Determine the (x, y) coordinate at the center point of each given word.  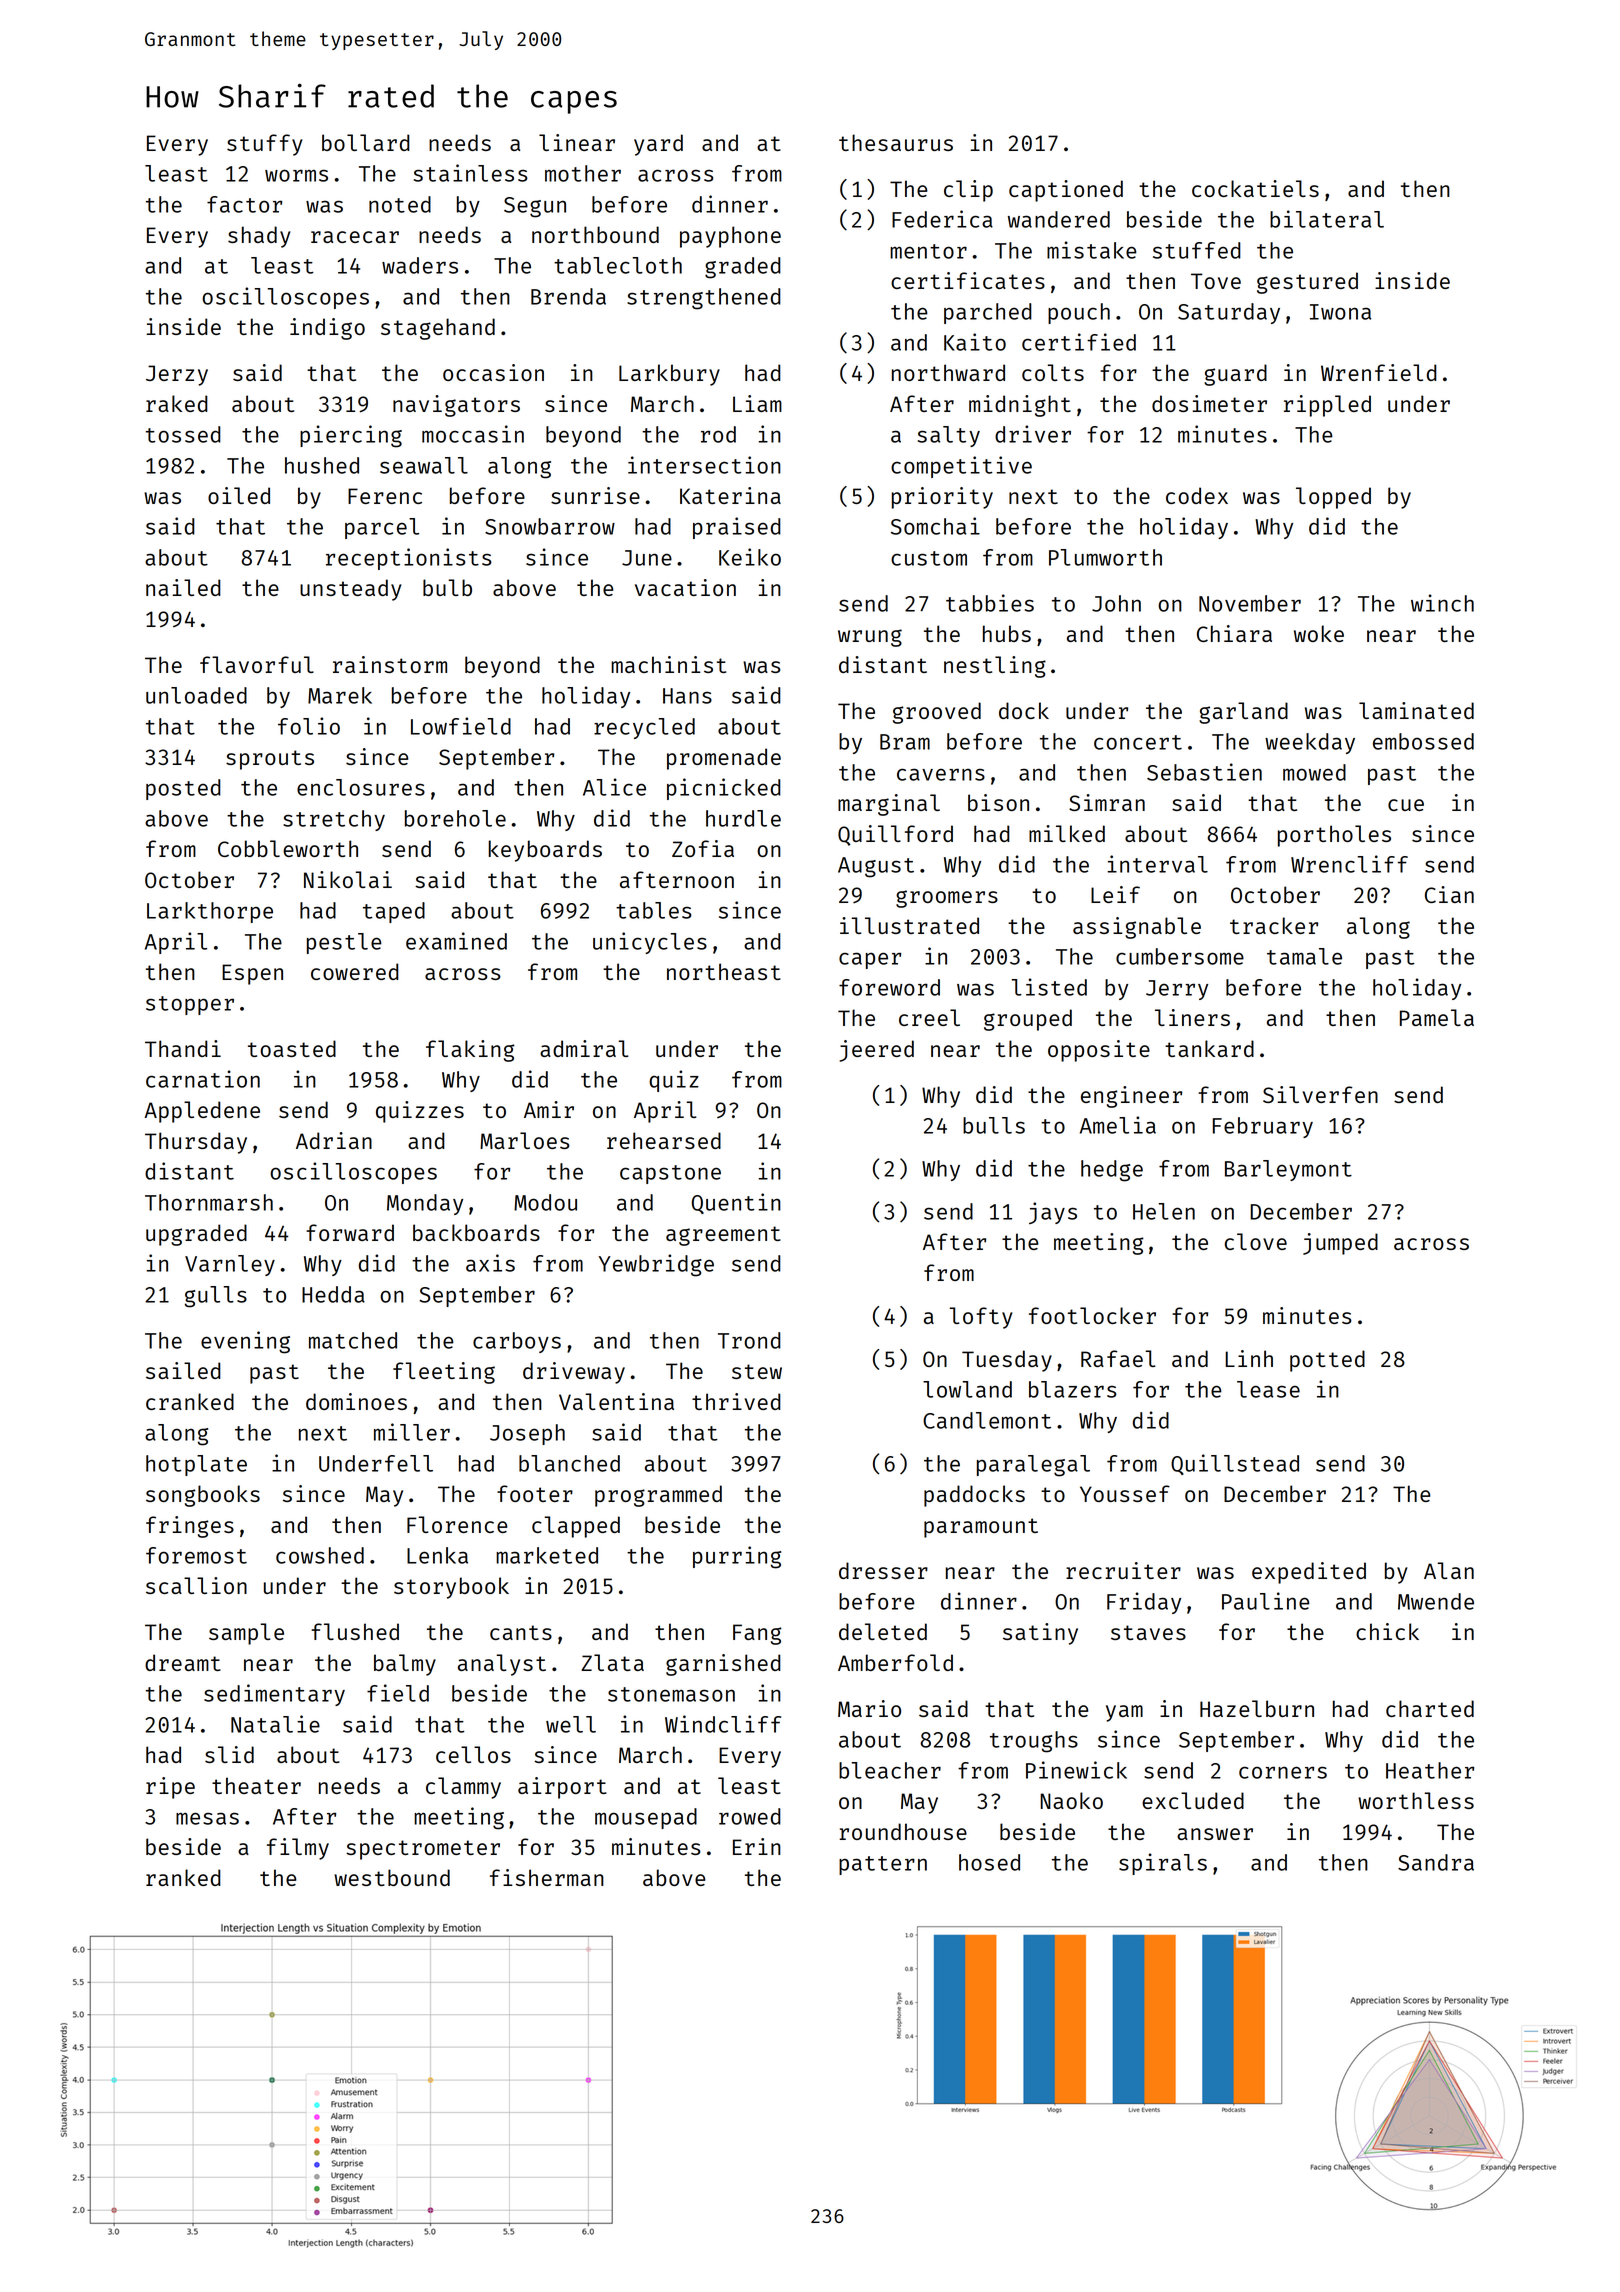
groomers (947, 899)
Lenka (437, 1555)
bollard (366, 142)
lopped (1333, 498)
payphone (730, 237)
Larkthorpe (210, 912)
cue (1406, 805)
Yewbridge (656, 1265)
